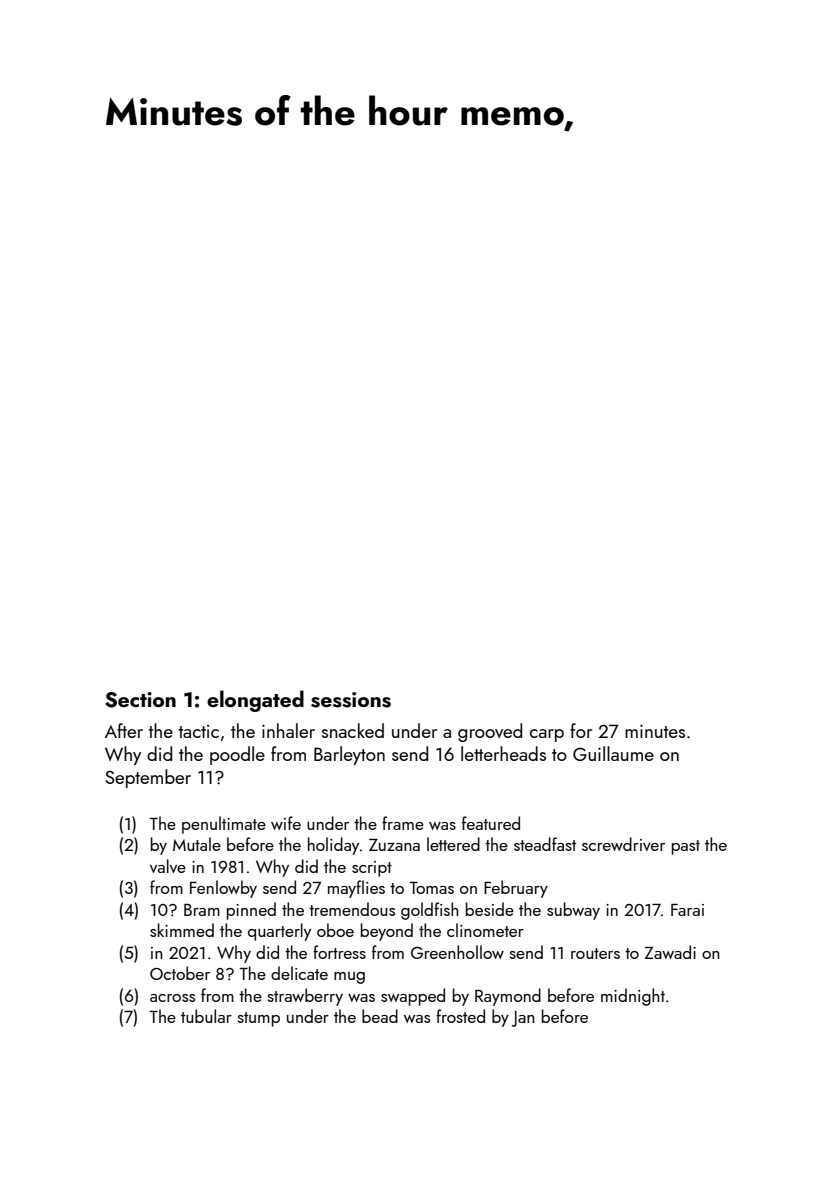  Describe the element at coordinates (255, 701) in the screenshot. I see `elongated` at that location.
